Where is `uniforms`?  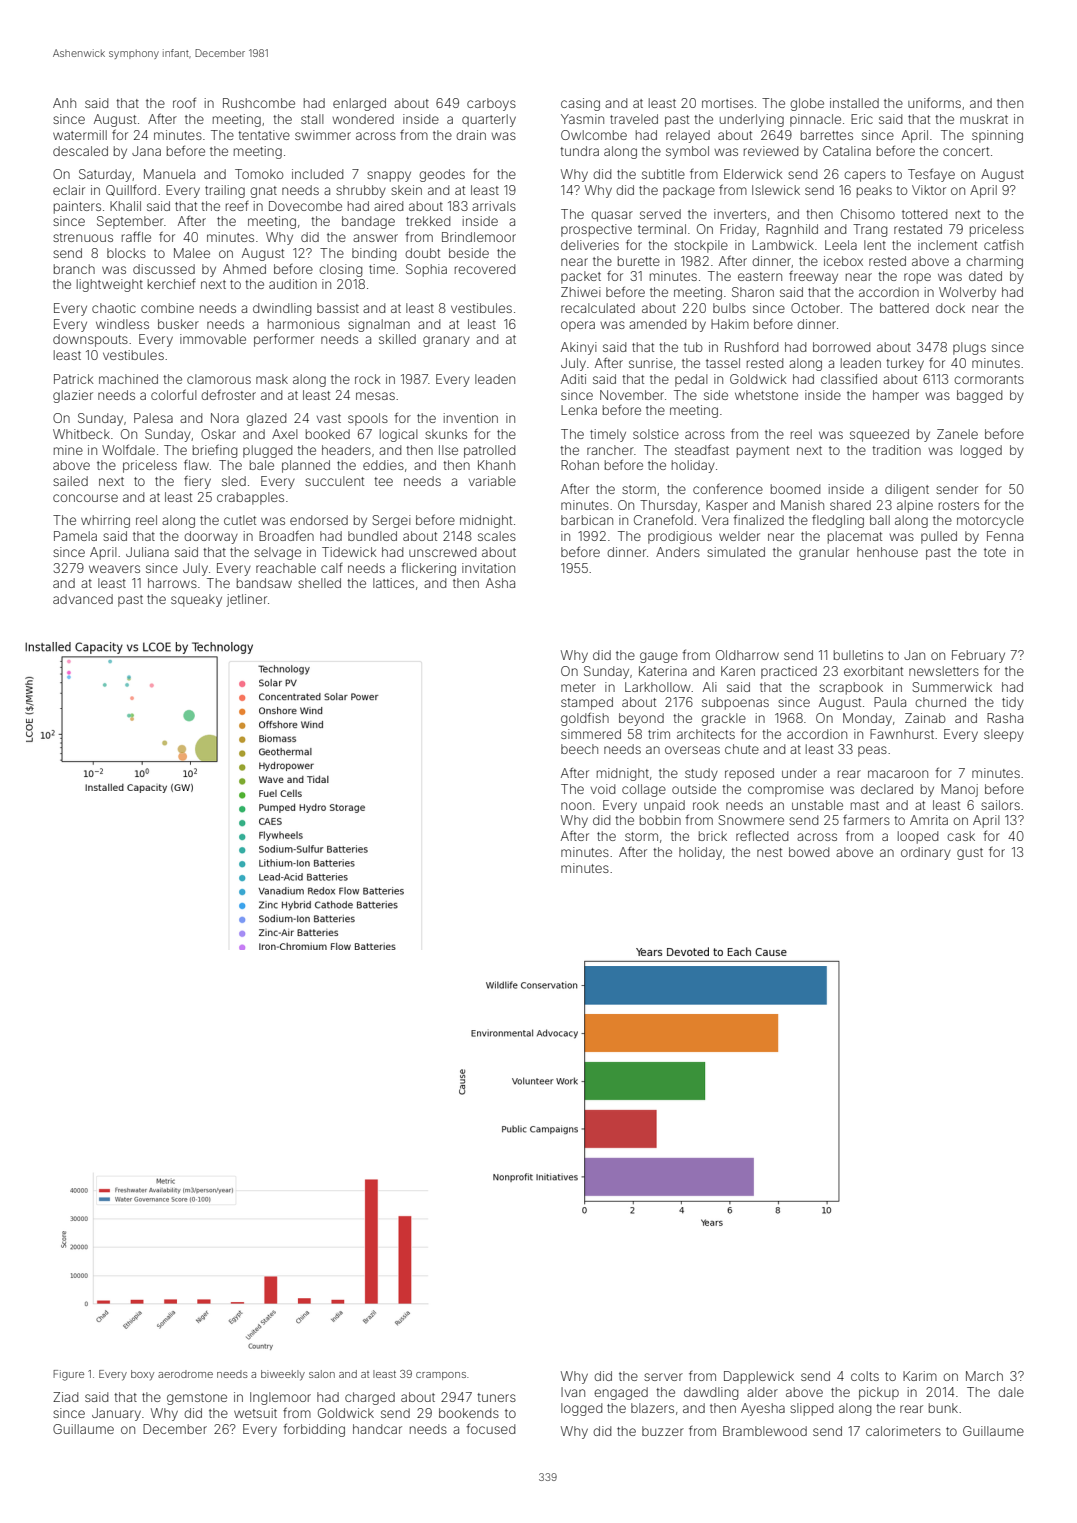
uniforms is located at coordinates (934, 102).
